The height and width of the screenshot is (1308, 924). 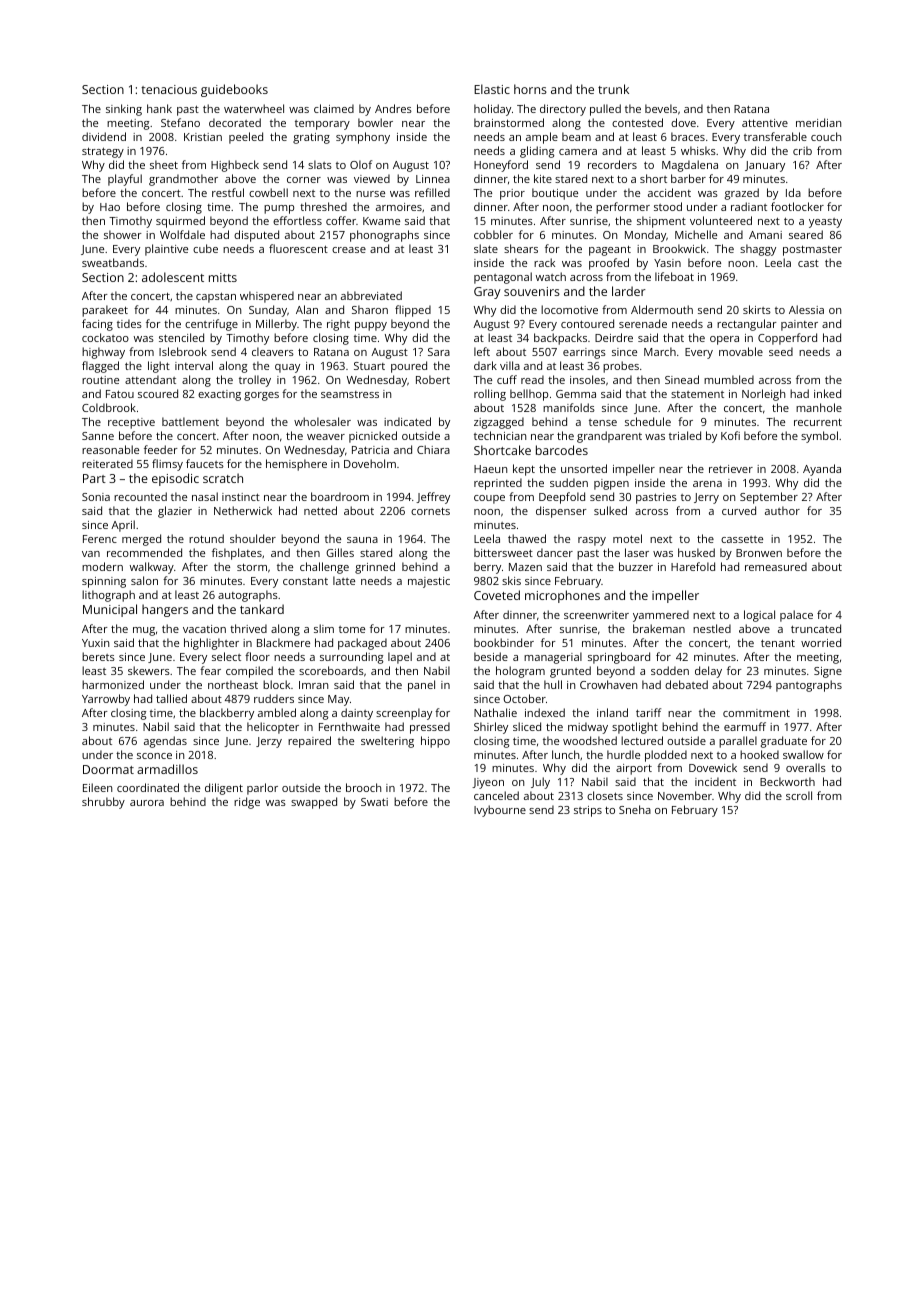 What do you see at coordinates (799, 795) in the screenshot?
I see `scroll` at bounding box center [799, 795].
